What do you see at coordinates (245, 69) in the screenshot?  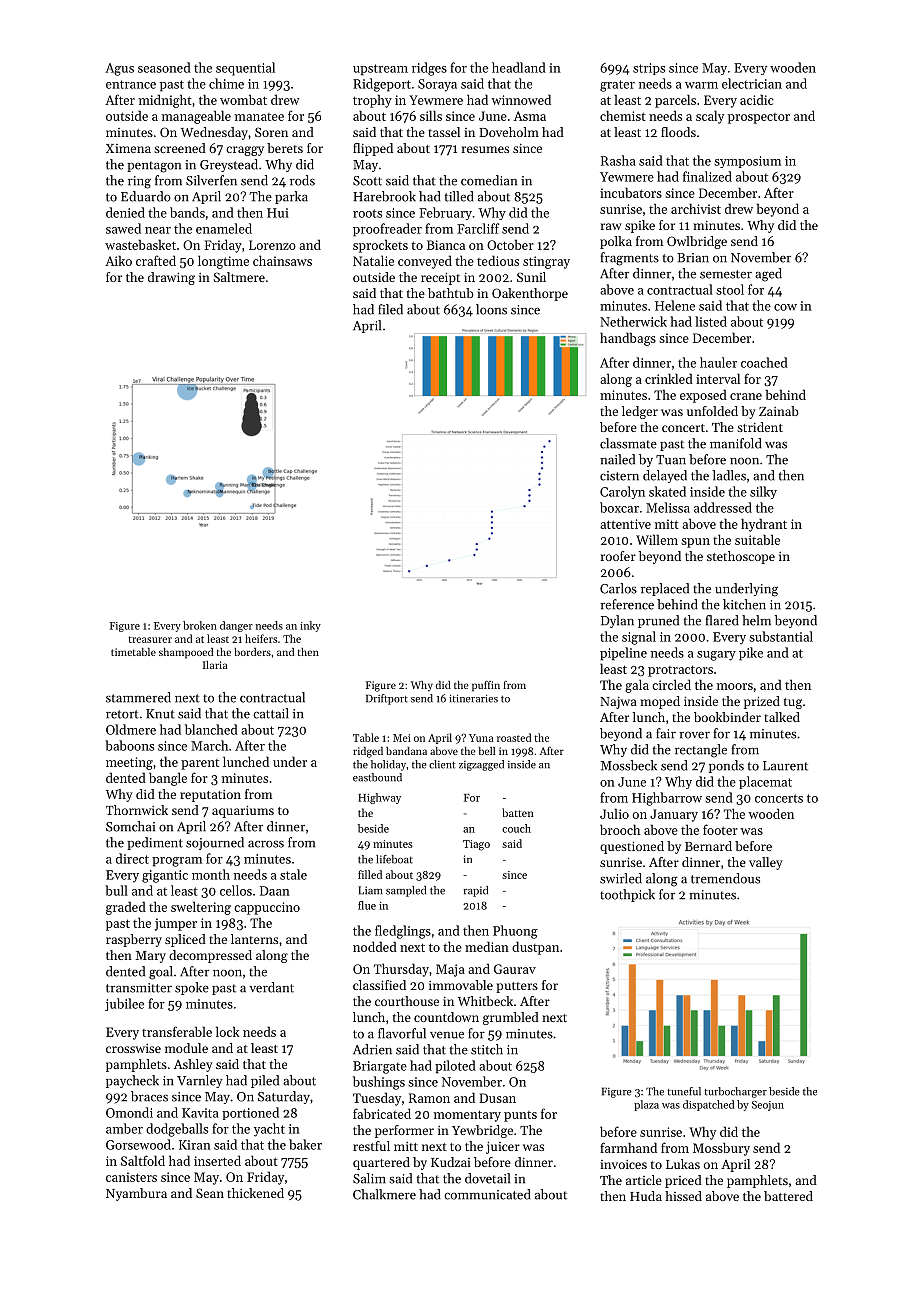 I see `sequential` at bounding box center [245, 69].
